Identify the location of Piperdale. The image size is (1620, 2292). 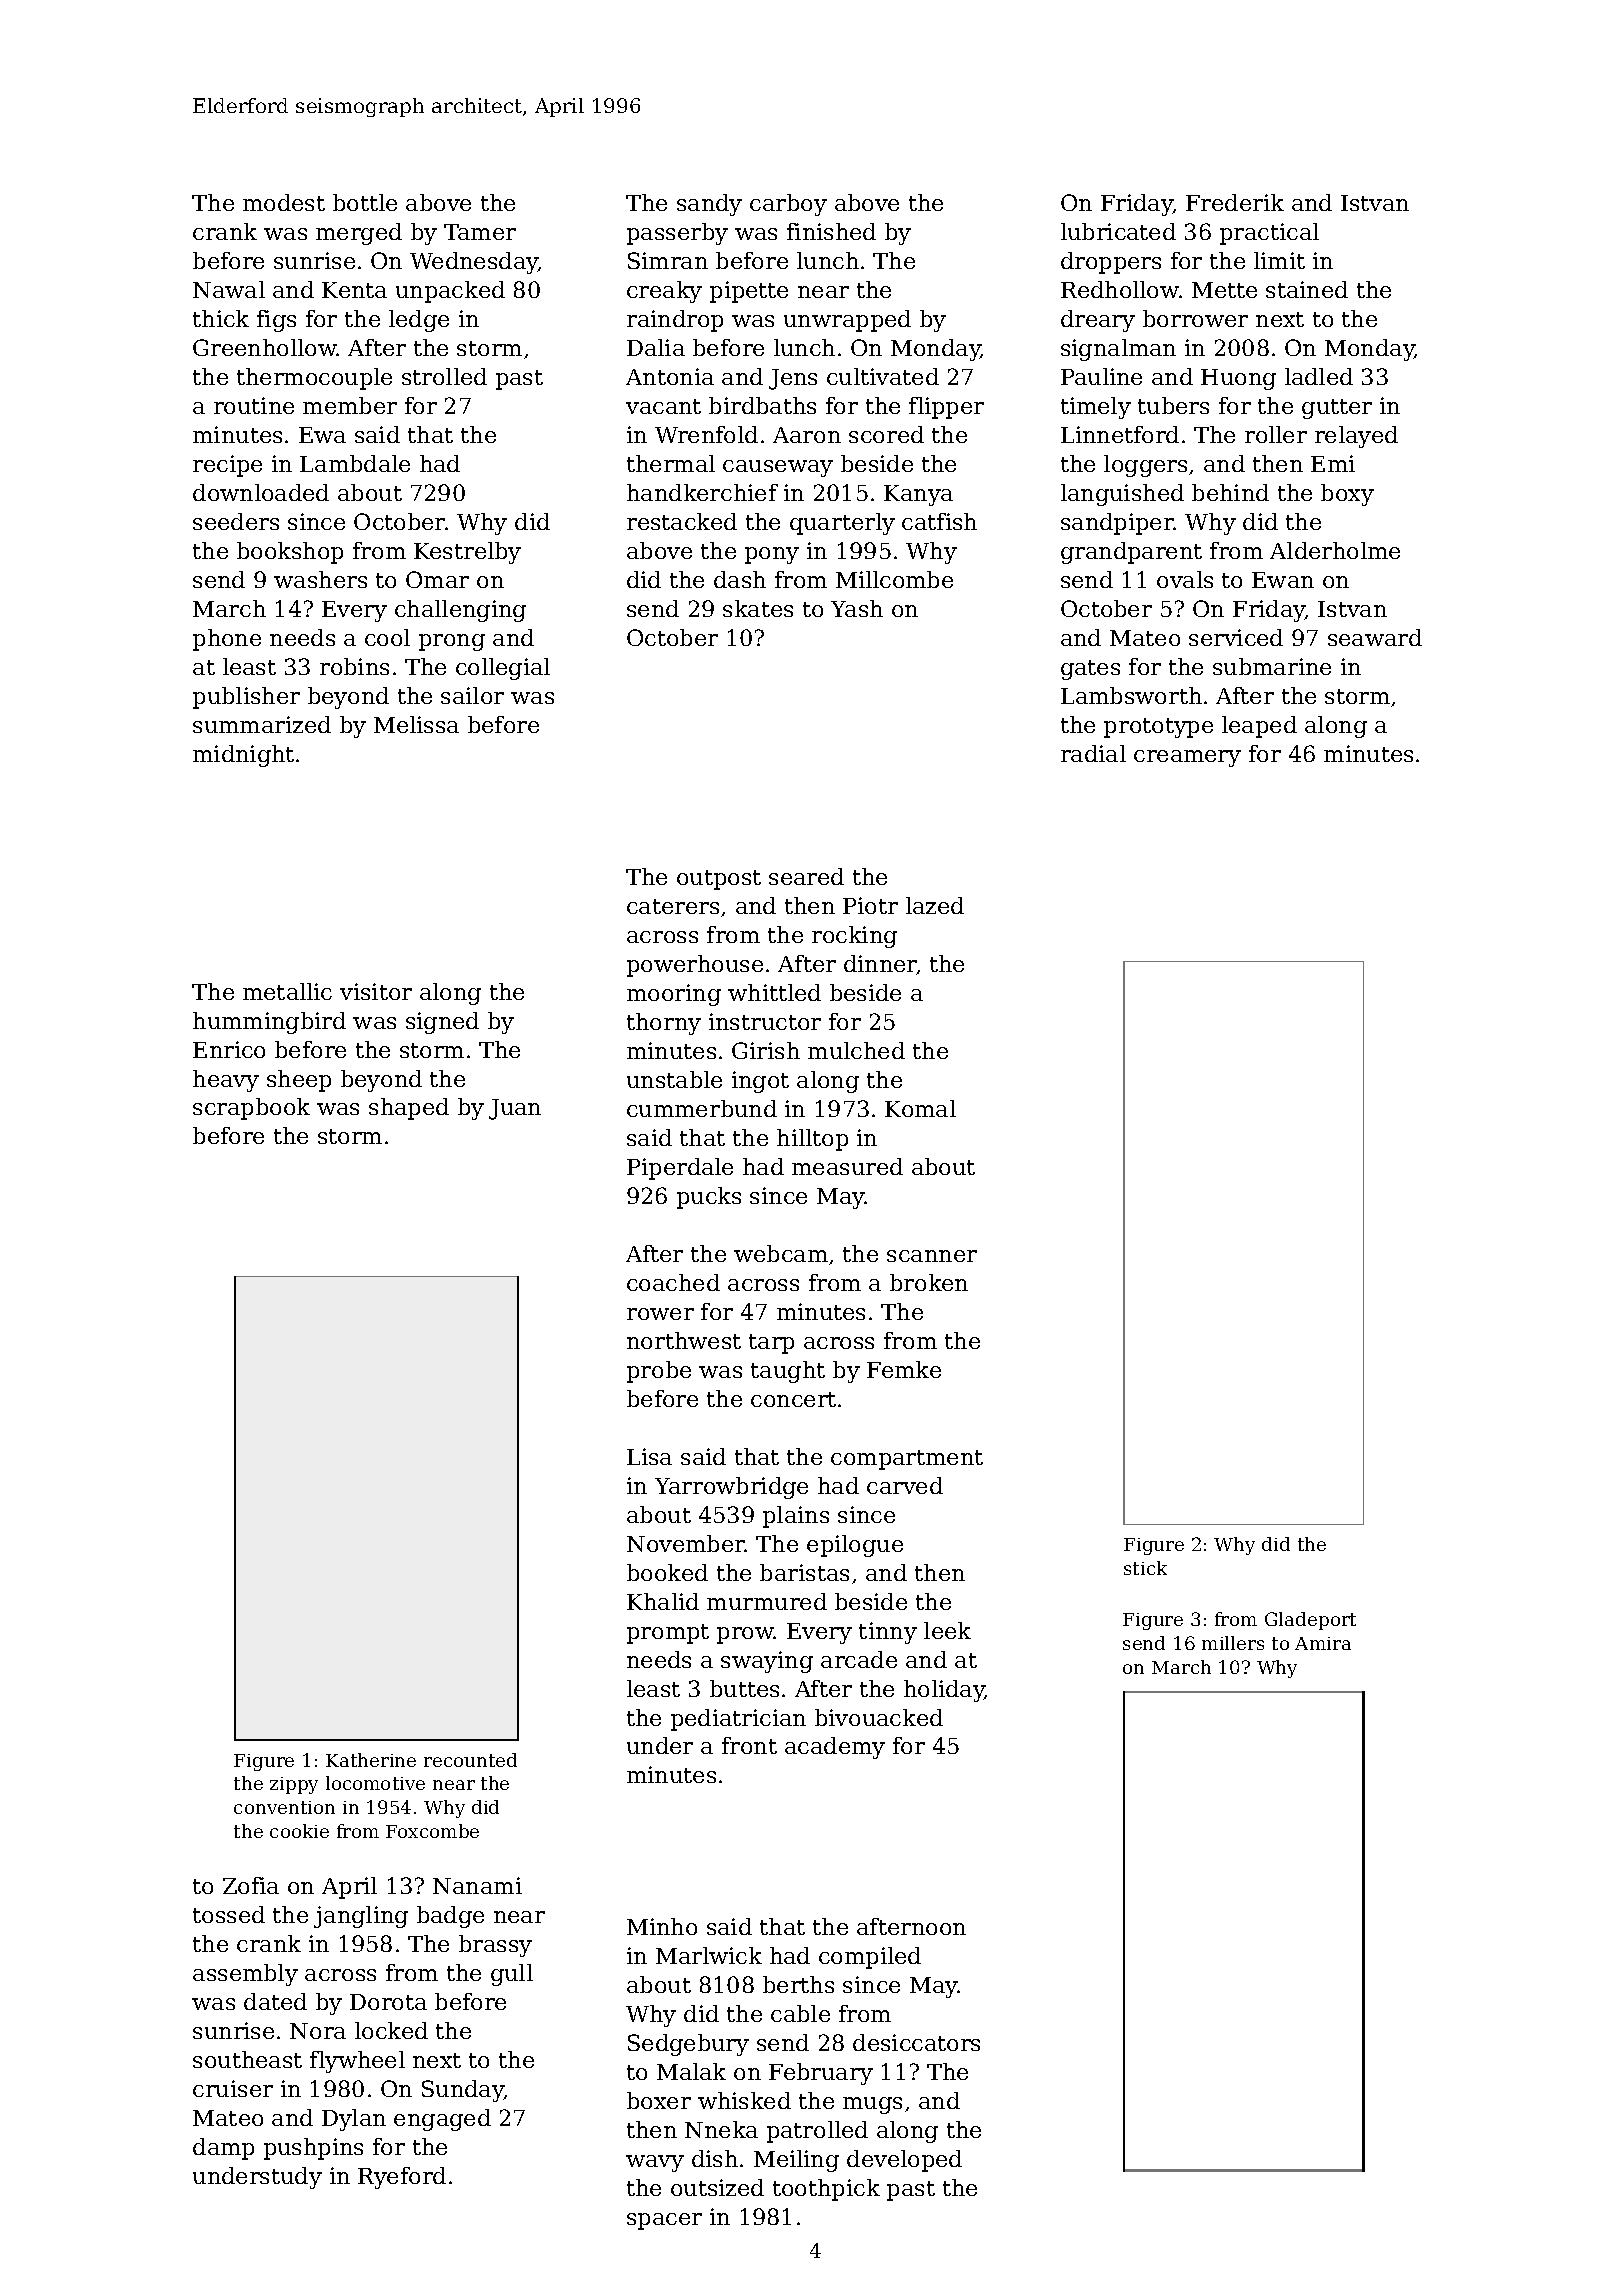
(680, 1169).
